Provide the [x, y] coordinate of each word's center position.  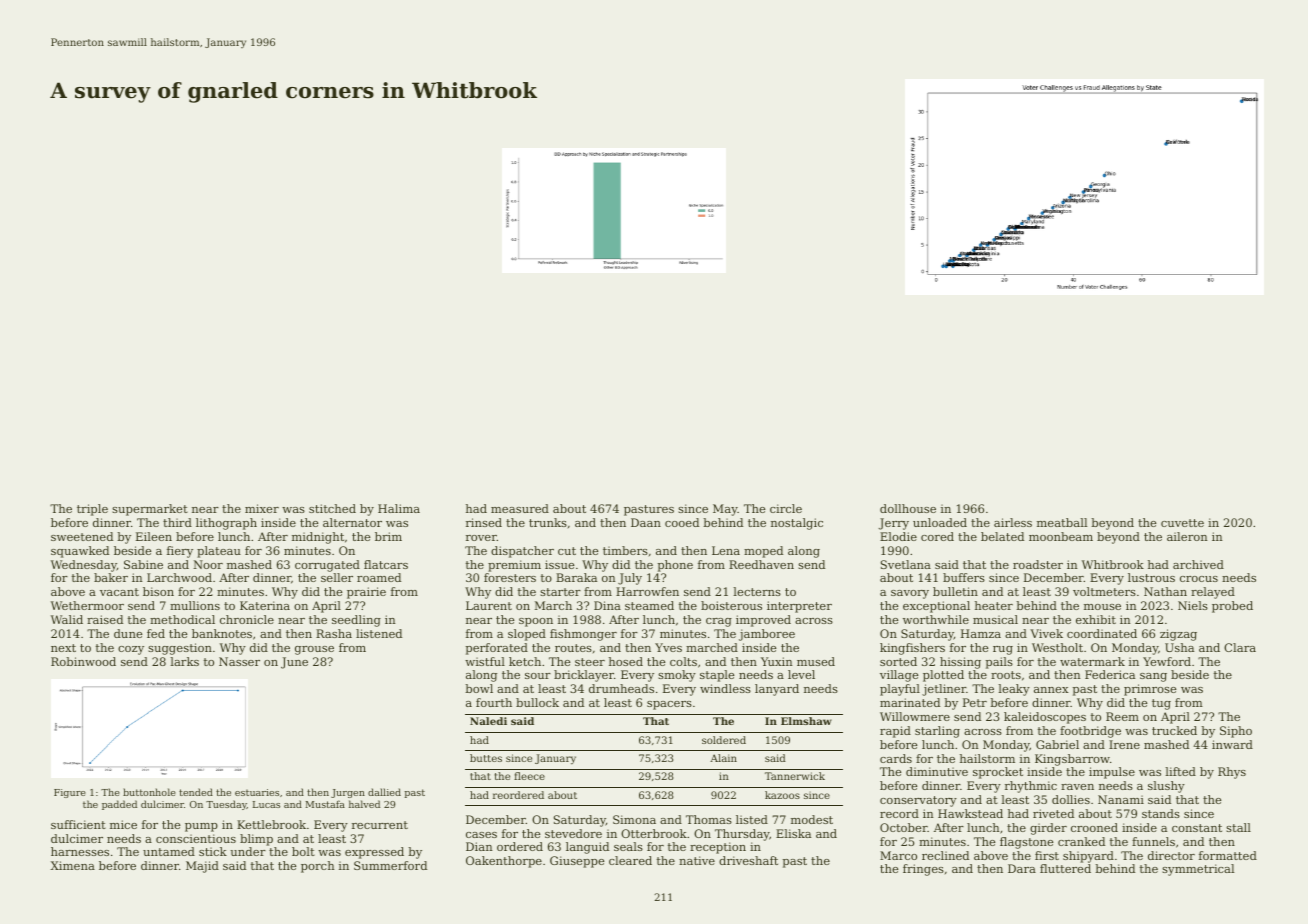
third [177, 522]
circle [786, 508]
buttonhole [149, 792]
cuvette [1182, 523]
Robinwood [83, 661]
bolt [303, 851]
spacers [669, 705]
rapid [895, 732]
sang [1153, 677]
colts [683, 661]
